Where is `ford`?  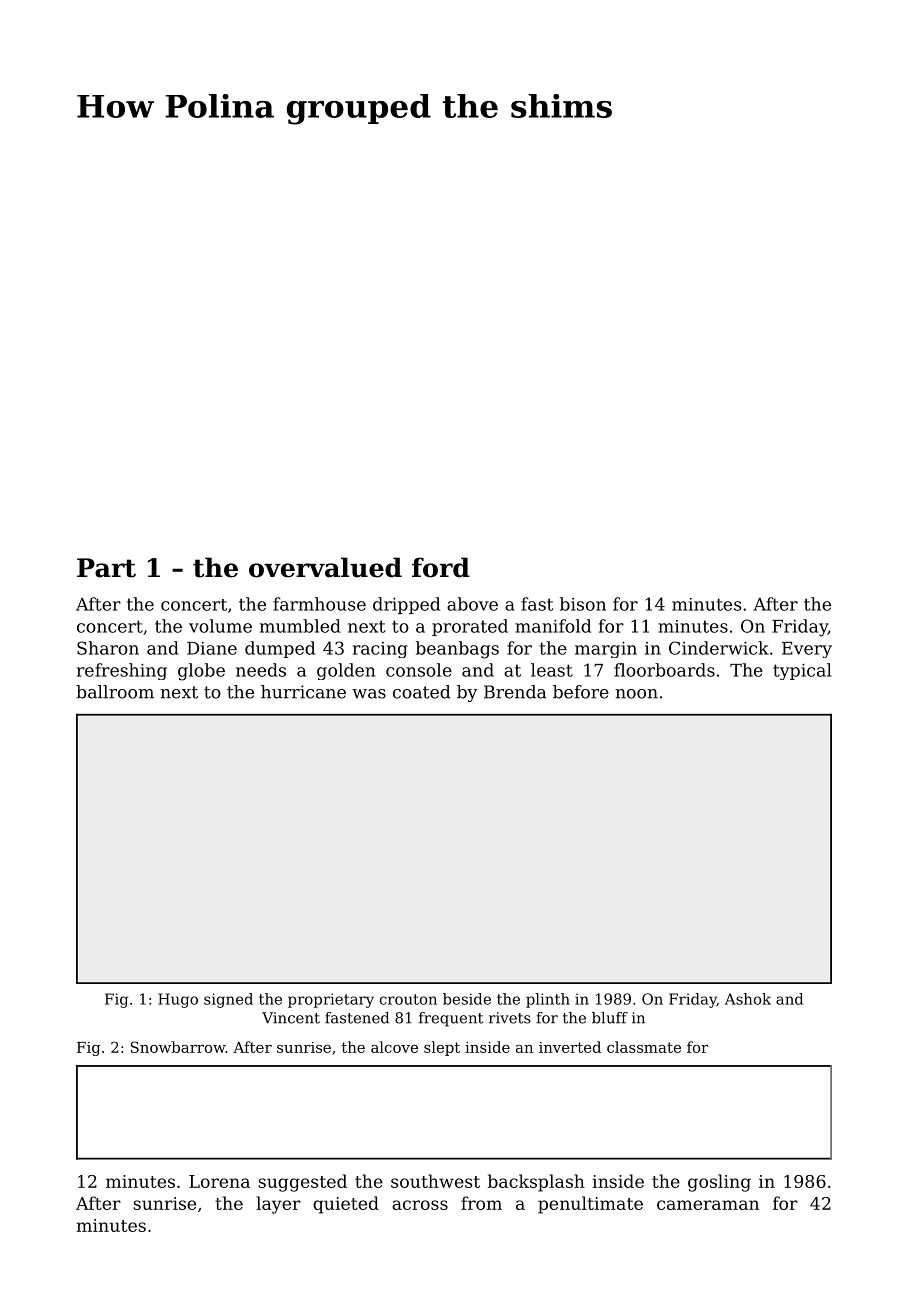
ford is located at coordinates (441, 567).
